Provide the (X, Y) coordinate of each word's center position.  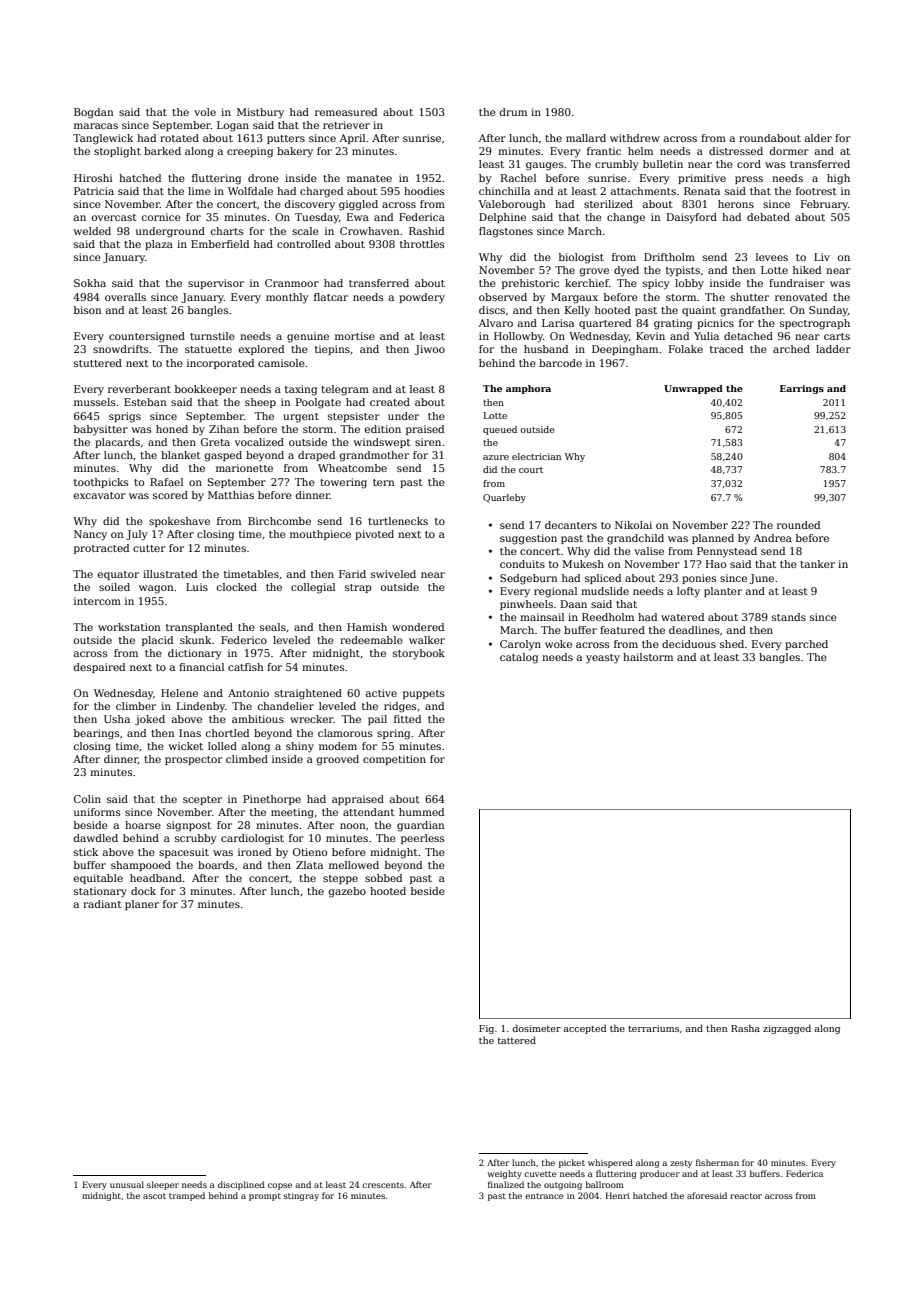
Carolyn (520, 645)
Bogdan (94, 113)
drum (513, 112)
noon (353, 826)
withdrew (635, 138)
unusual (127, 1184)
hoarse (143, 825)
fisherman (717, 1162)
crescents (383, 1185)
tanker (817, 564)
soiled (114, 587)
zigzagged (787, 1029)
